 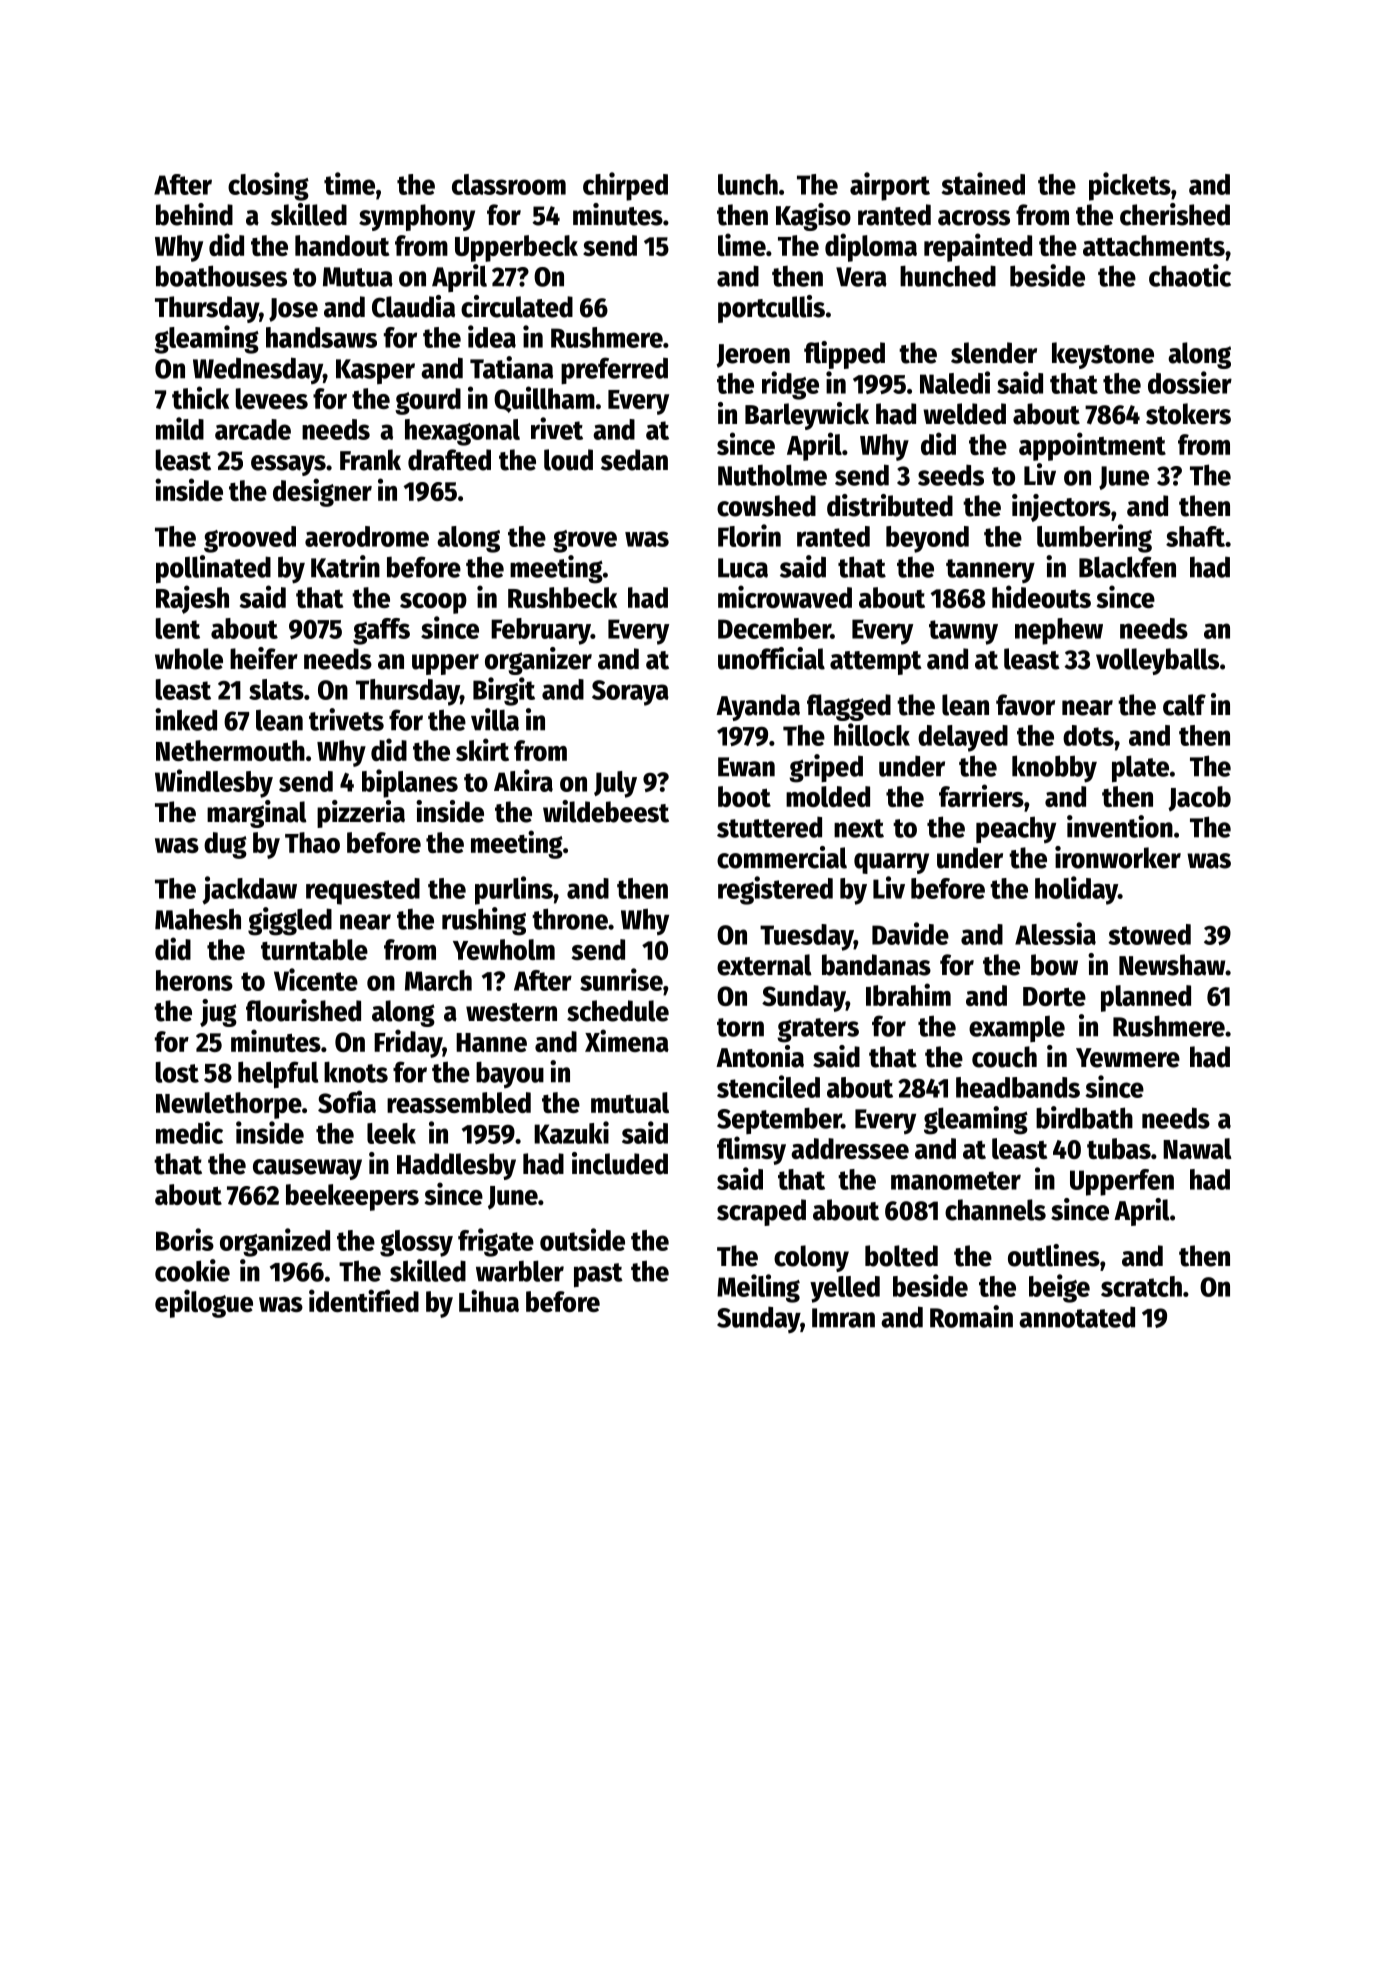 What do you see at coordinates (1195, 536) in the screenshot?
I see `shaft` at bounding box center [1195, 536].
